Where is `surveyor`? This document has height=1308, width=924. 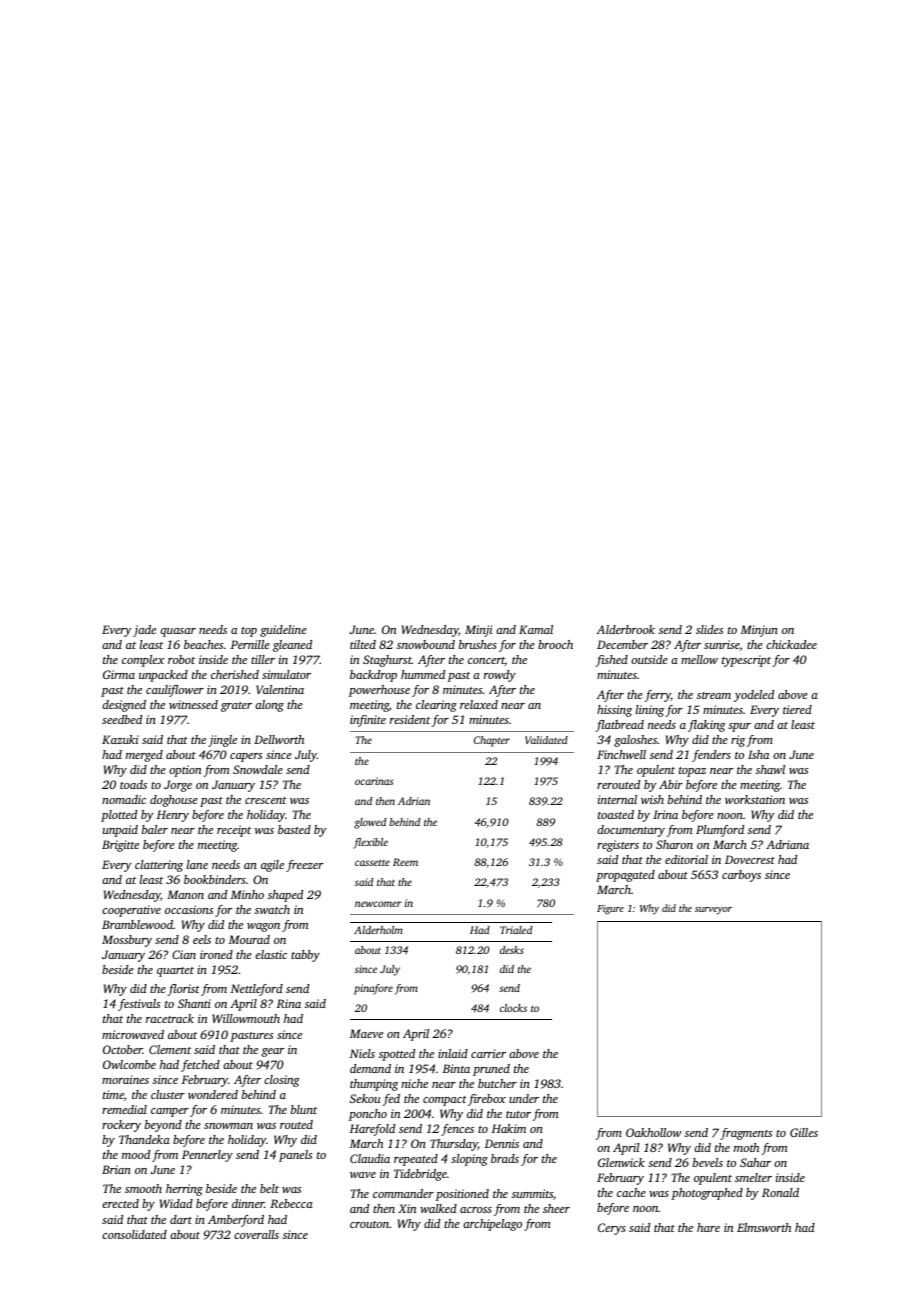
surveyor is located at coordinates (713, 911).
